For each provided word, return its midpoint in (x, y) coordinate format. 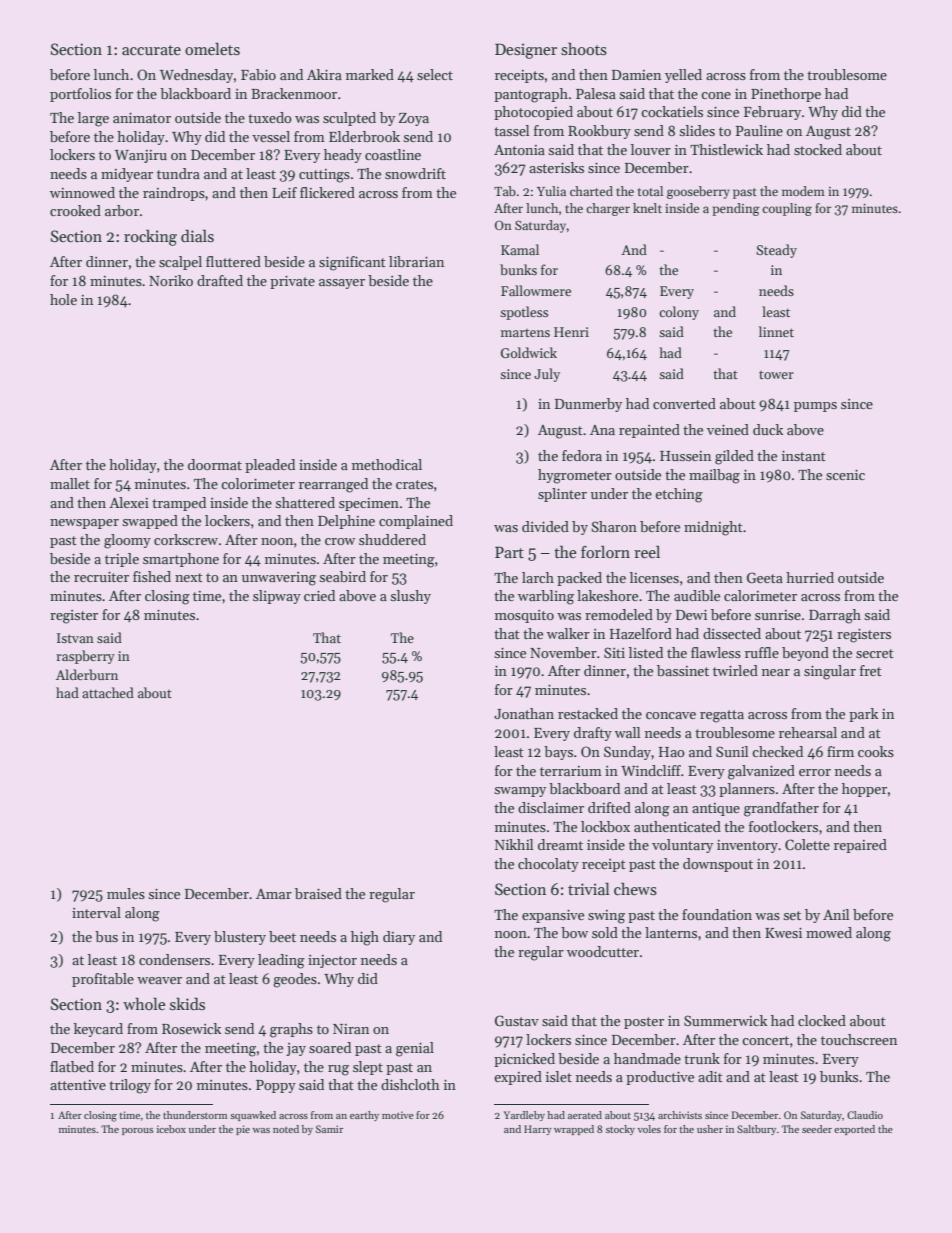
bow (574, 932)
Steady (776, 251)
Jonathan (524, 713)
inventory (747, 846)
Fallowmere (536, 290)
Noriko (171, 280)
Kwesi (783, 932)
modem (803, 191)
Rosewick (191, 1028)
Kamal (520, 249)
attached (108, 692)
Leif (284, 192)
